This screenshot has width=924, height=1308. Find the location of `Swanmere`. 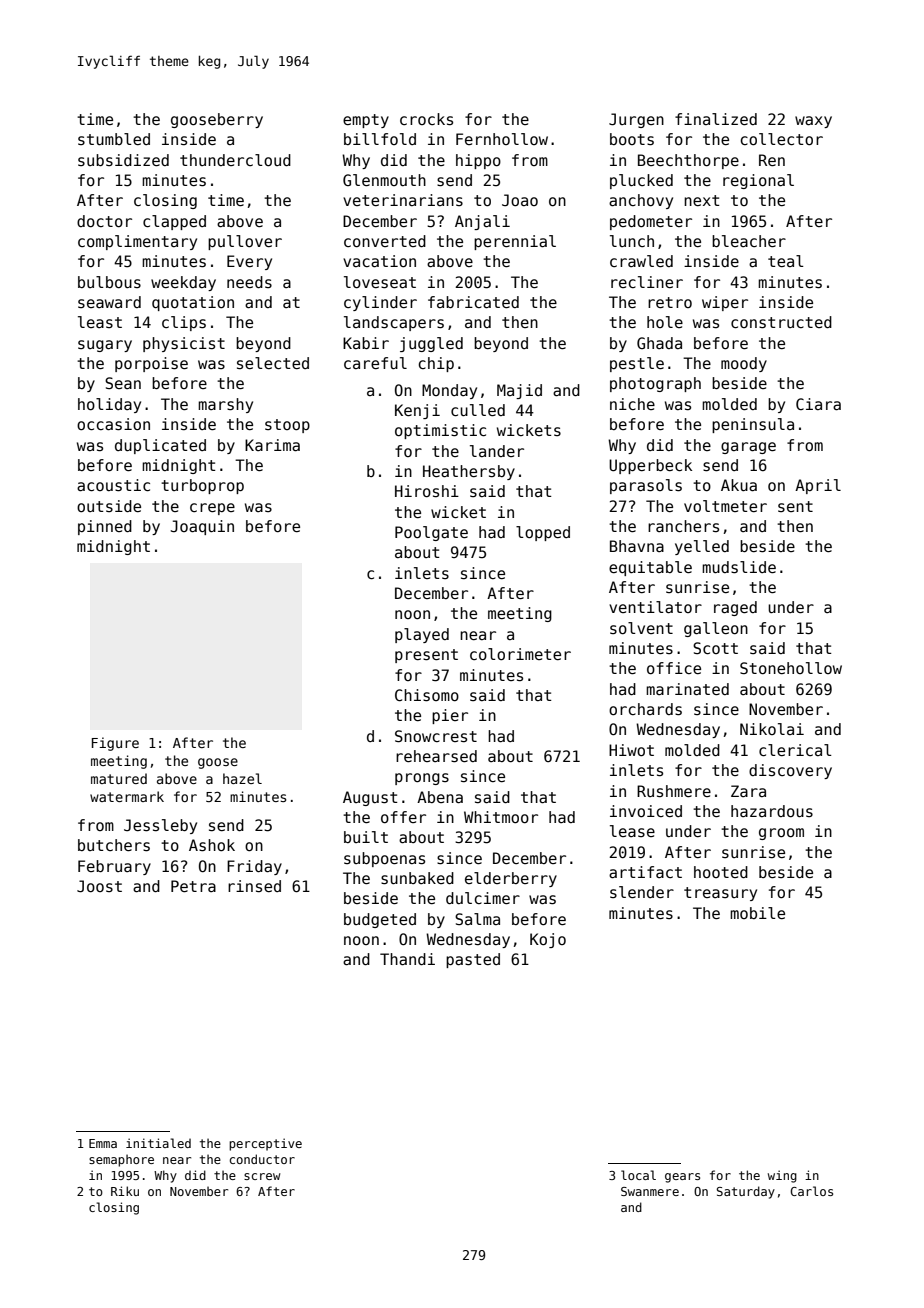

Swanmere is located at coordinates (650, 1191).
